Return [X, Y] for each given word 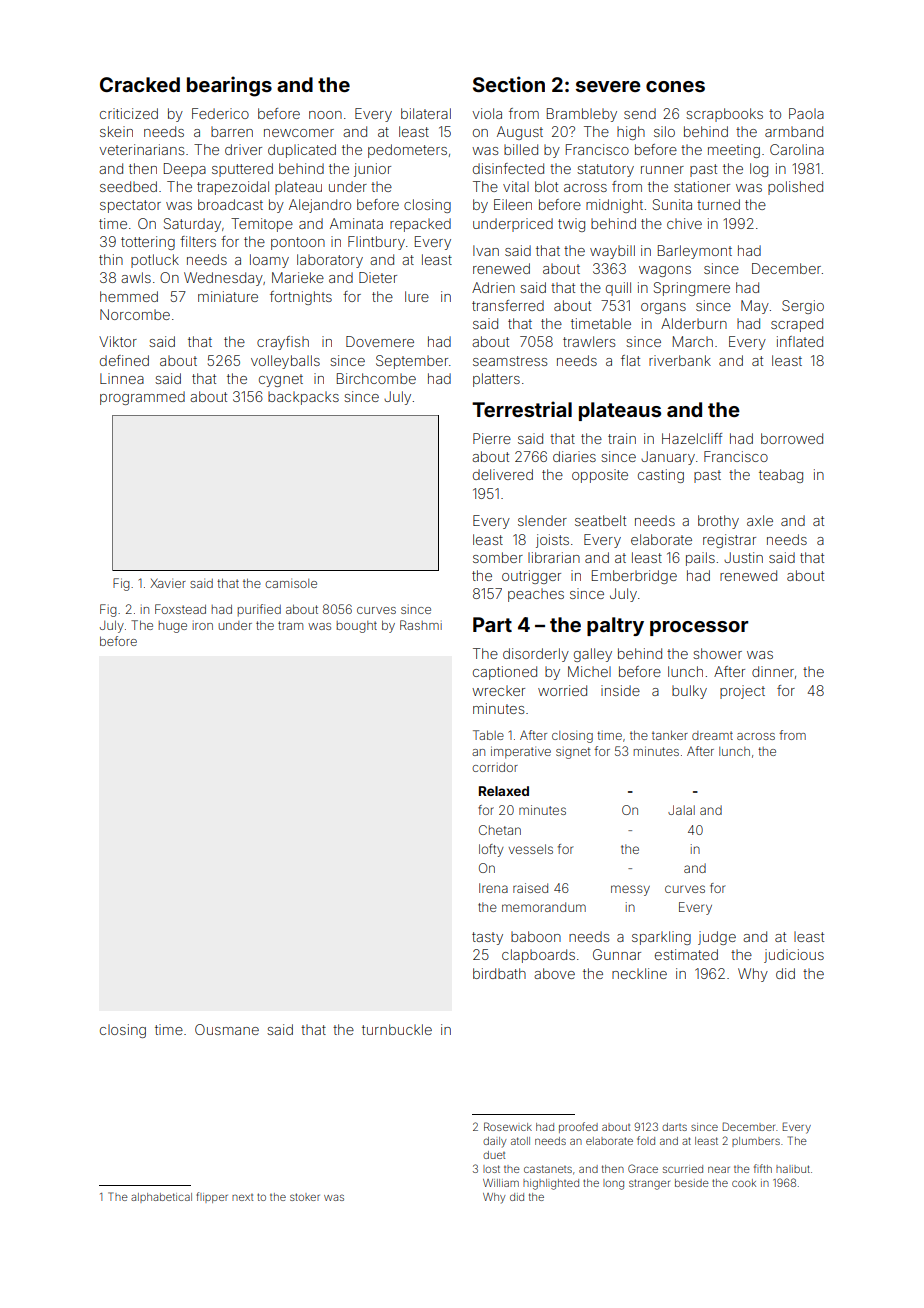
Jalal [681, 810]
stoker [305, 1197]
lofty [491, 850]
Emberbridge [634, 577]
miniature [228, 296]
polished [795, 188]
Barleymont [695, 252]
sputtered [242, 170]
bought [357, 627]
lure [417, 296]
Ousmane [227, 1029]
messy [630, 890]
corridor [495, 767]
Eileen [513, 204]
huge [173, 627]
